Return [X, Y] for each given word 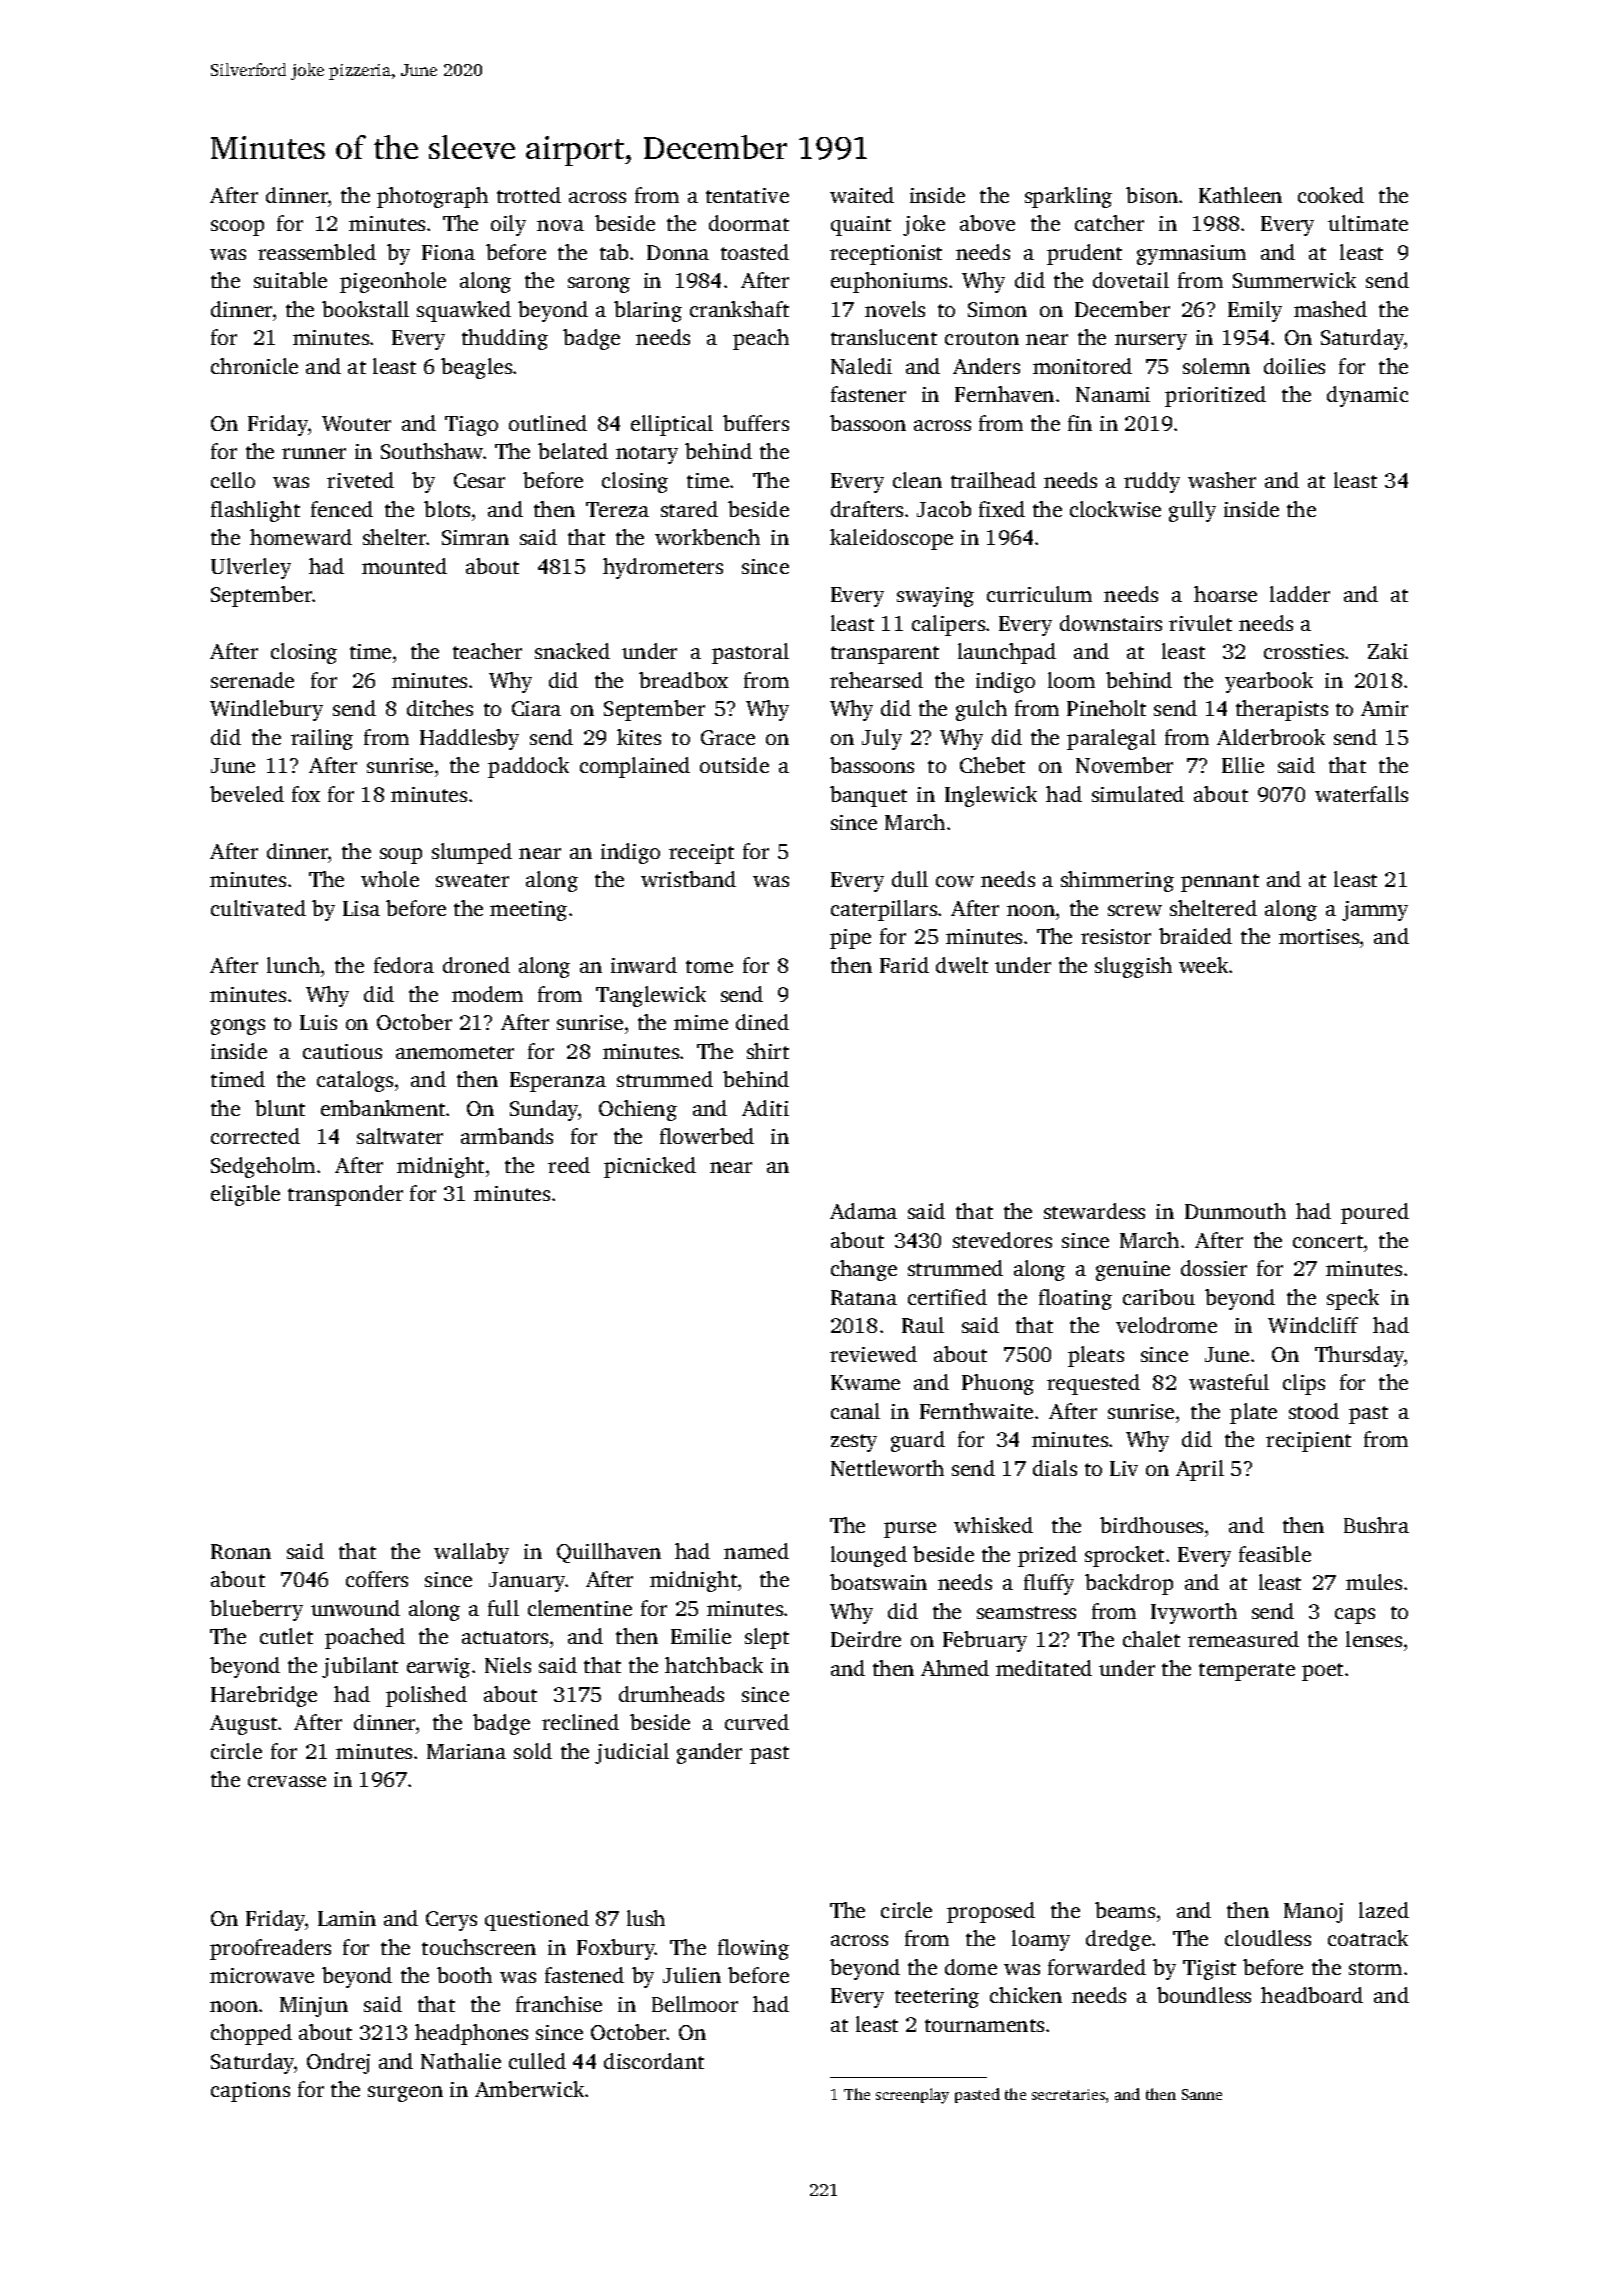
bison [1152, 195]
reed [569, 1165]
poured [1375, 1213]
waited [862, 195]
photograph [432, 197]
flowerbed [707, 1136]
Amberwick [529, 2089]
